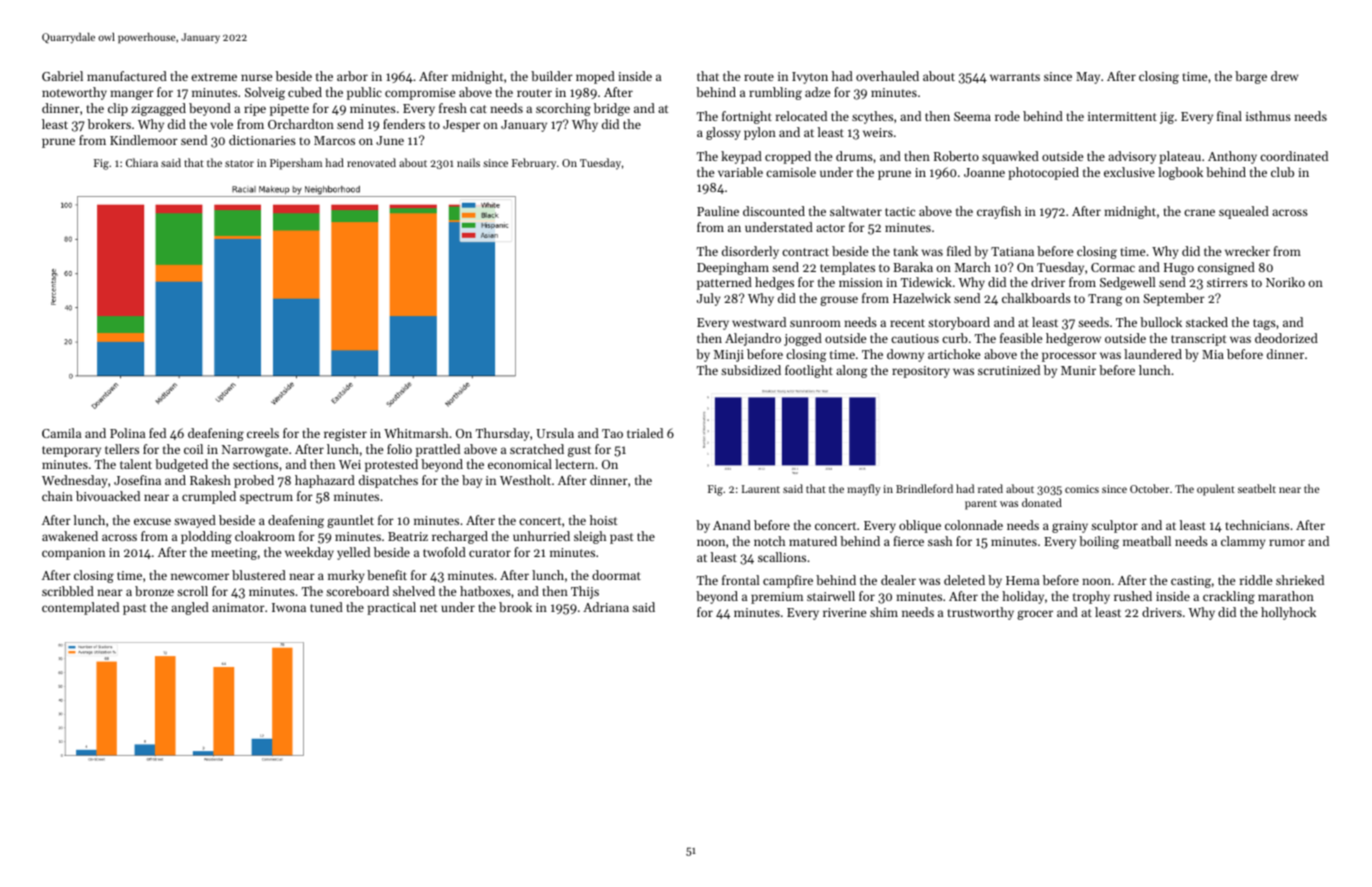 This document has width=1372, height=887. I want to click on Chiara, so click(142, 162).
